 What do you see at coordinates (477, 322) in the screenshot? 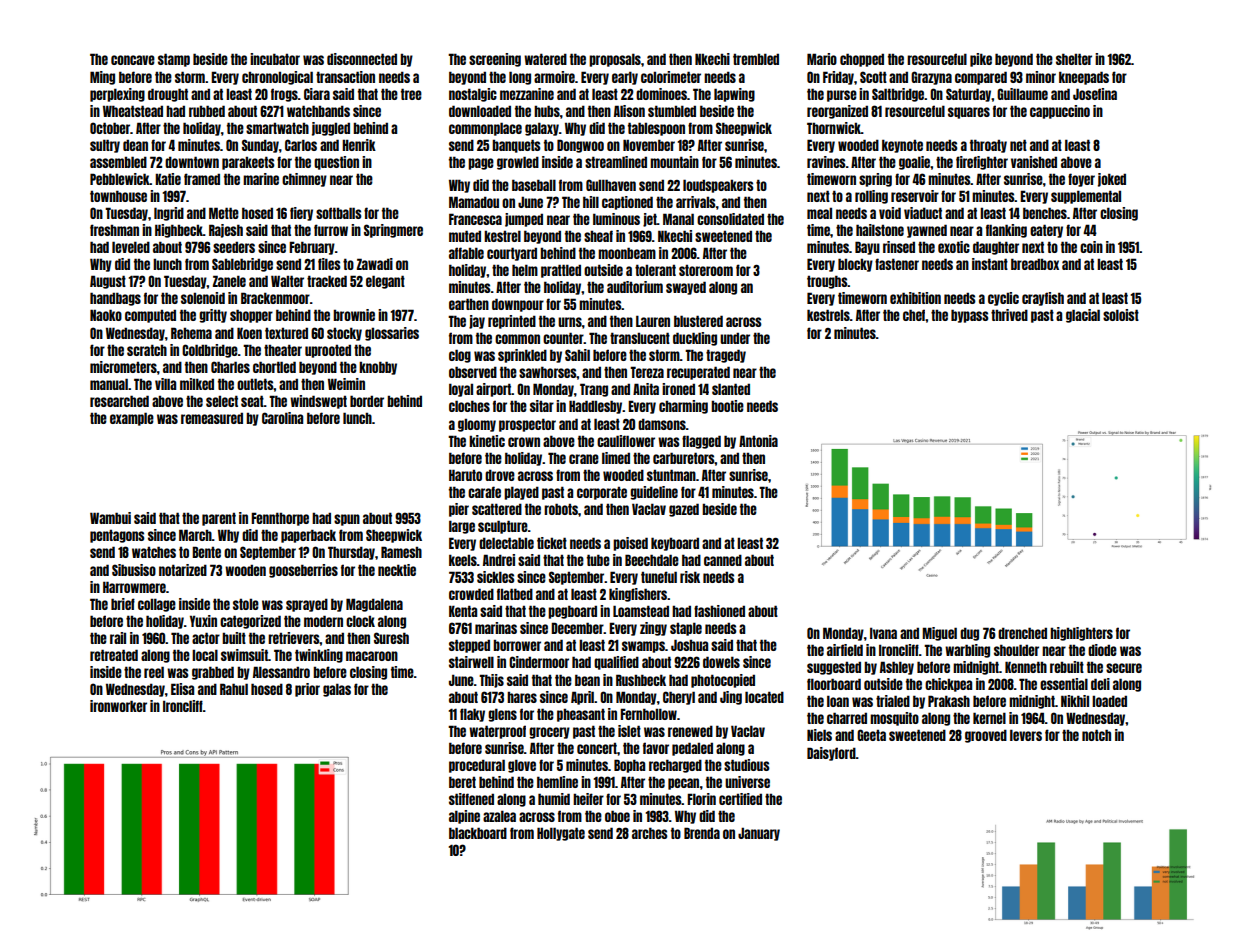
I see `jay` at bounding box center [477, 322].
